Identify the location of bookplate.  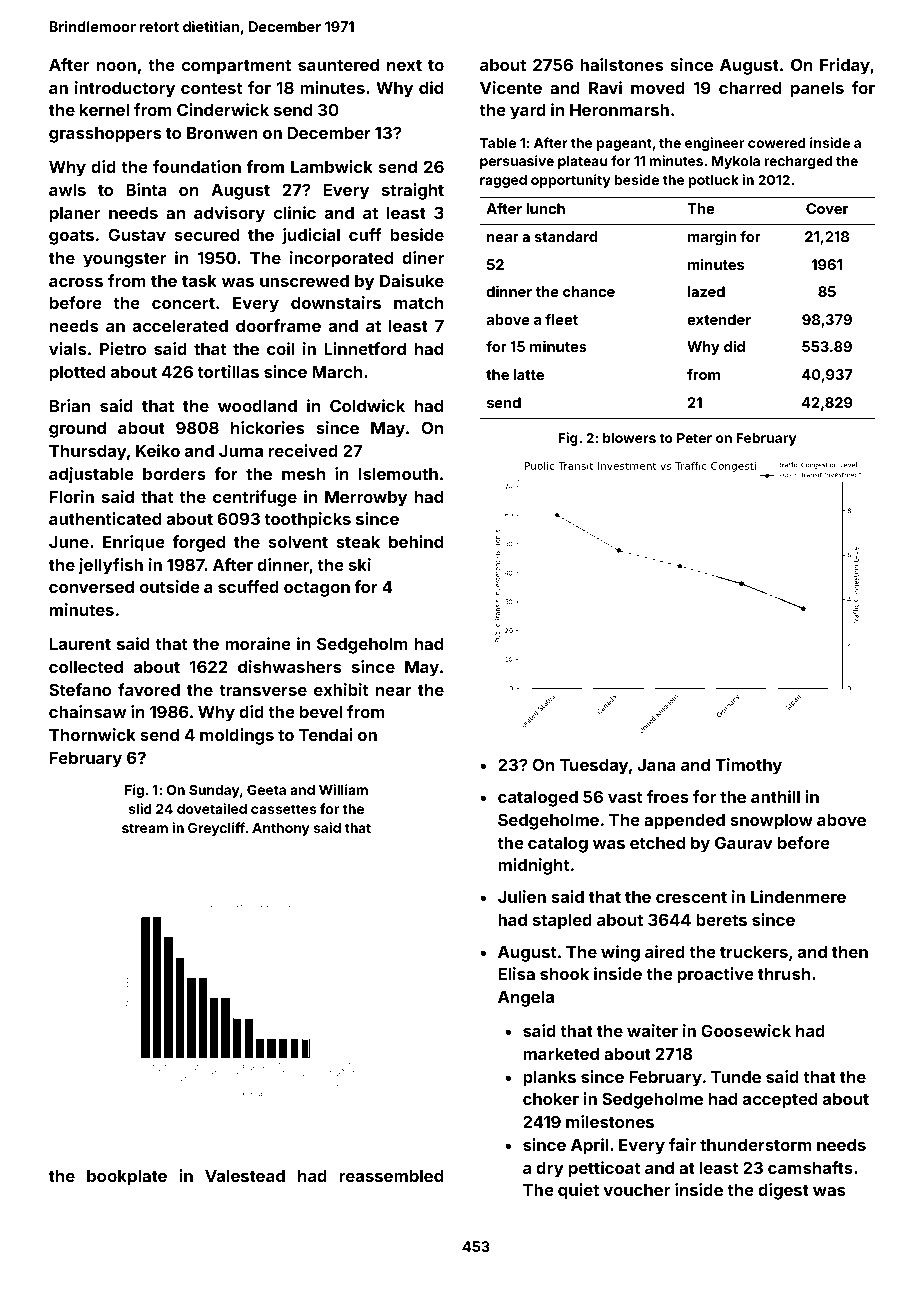
(127, 1178).
